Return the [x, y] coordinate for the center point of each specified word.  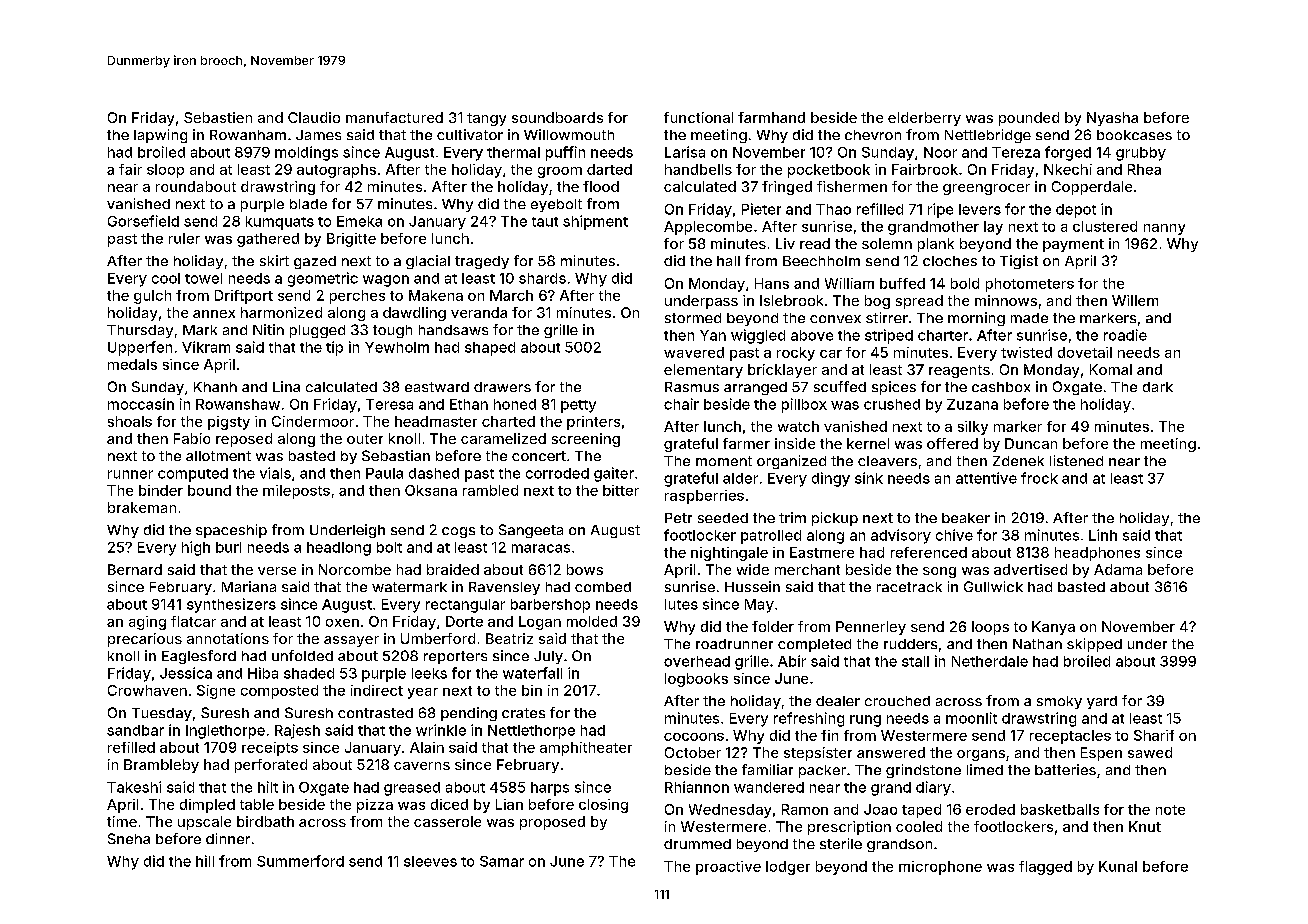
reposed [244, 440]
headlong [339, 549]
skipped [1094, 645]
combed [603, 587]
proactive [728, 868]
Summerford [300, 861]
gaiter [614, 474]
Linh [1103, 535]
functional [698, 117]
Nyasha [1112, 119]
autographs [336, 171]
